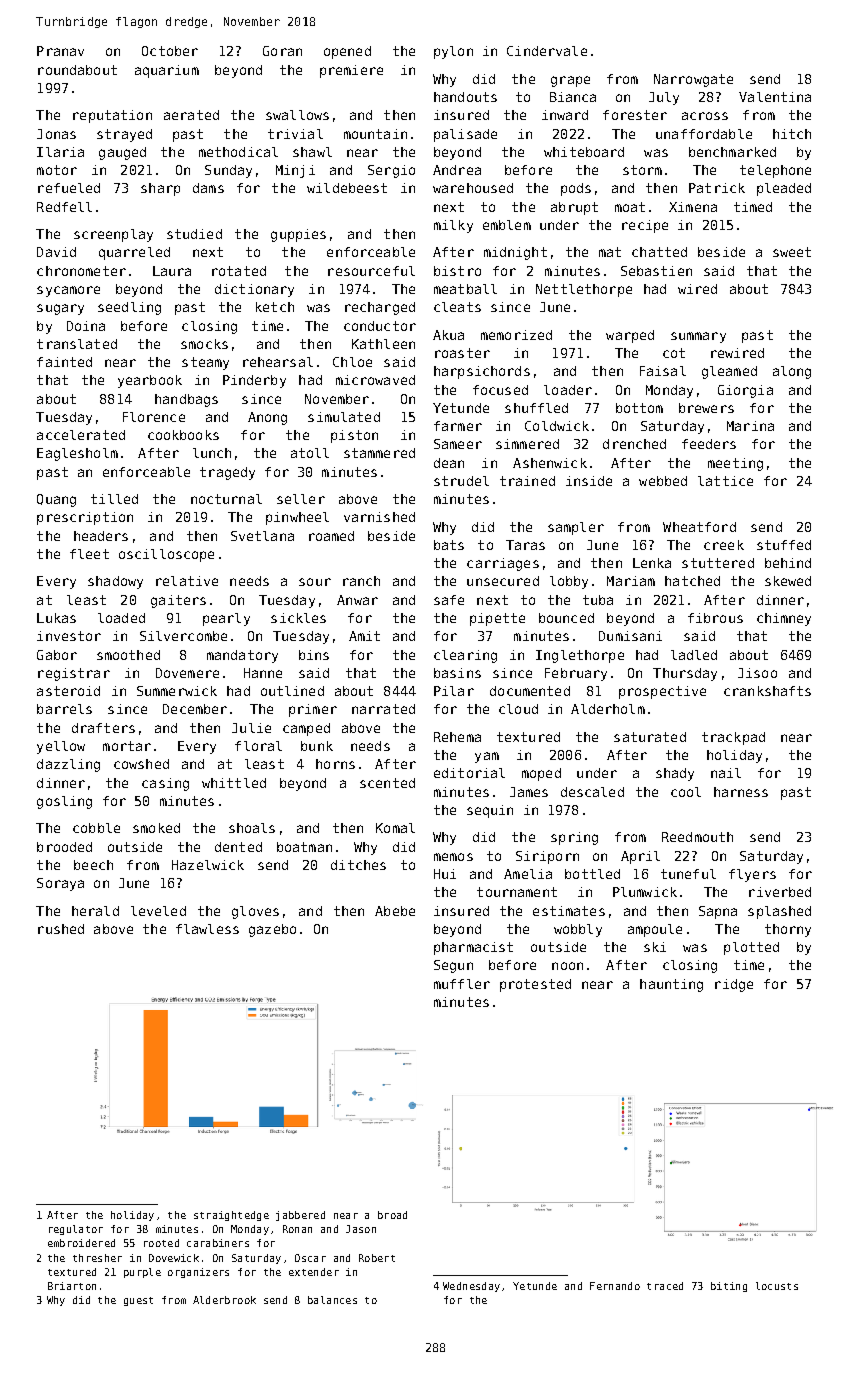 Image resolution: width=849 pixels, height=1400 pixels. Describe the element at coordinates (659, 252) in the screenshot. I see `chatted` at that location.
